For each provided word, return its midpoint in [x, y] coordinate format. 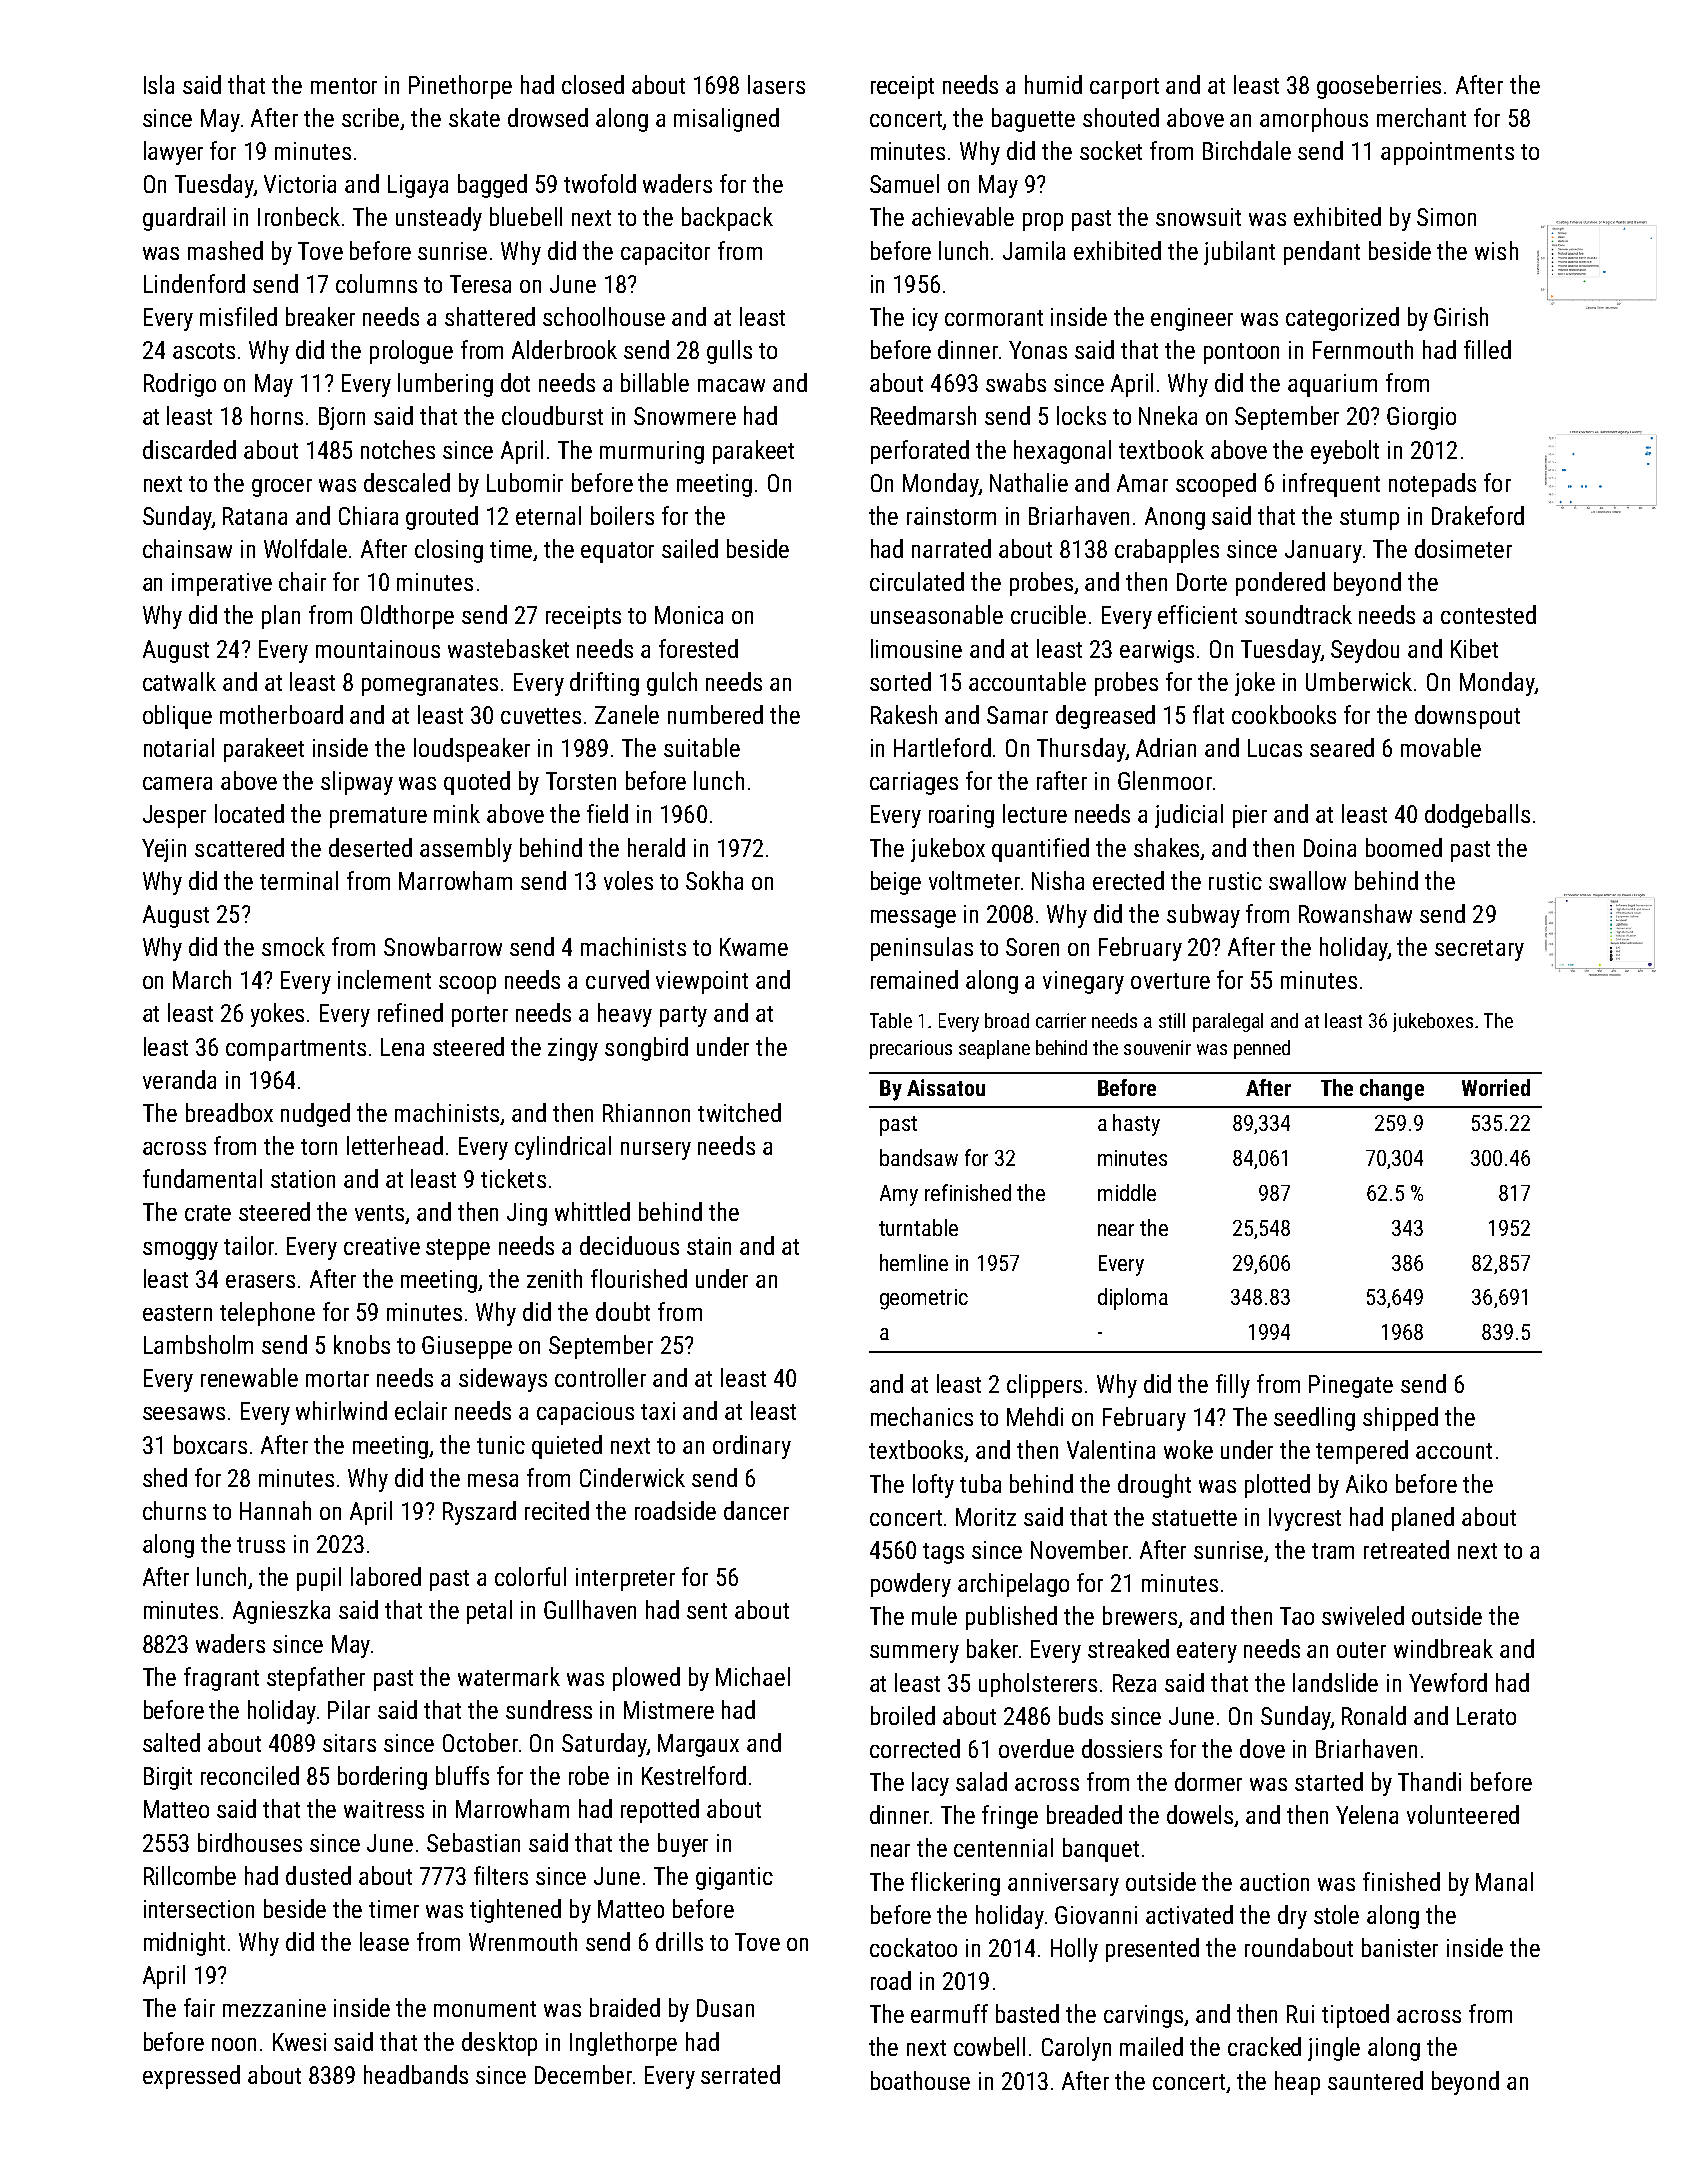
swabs [1016, 382]
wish [1496, 250]
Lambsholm [198, 1344]
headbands [416, 2074]
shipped [1400, 1419]
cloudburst [552, 415]
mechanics [922, 1416]
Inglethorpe [623, 2044]
